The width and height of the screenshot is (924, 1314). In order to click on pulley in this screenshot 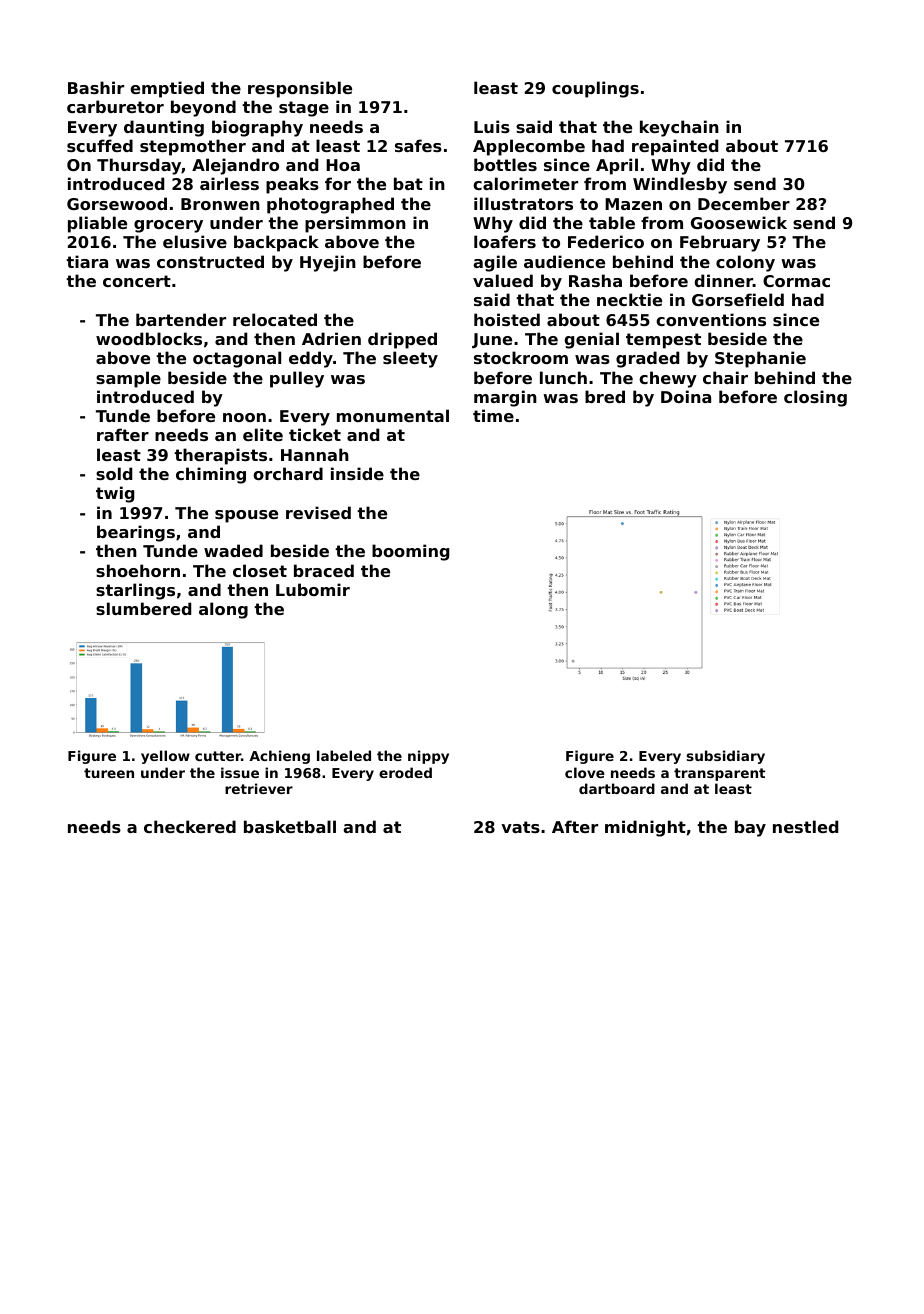, I will do `click(297, 379)`.
